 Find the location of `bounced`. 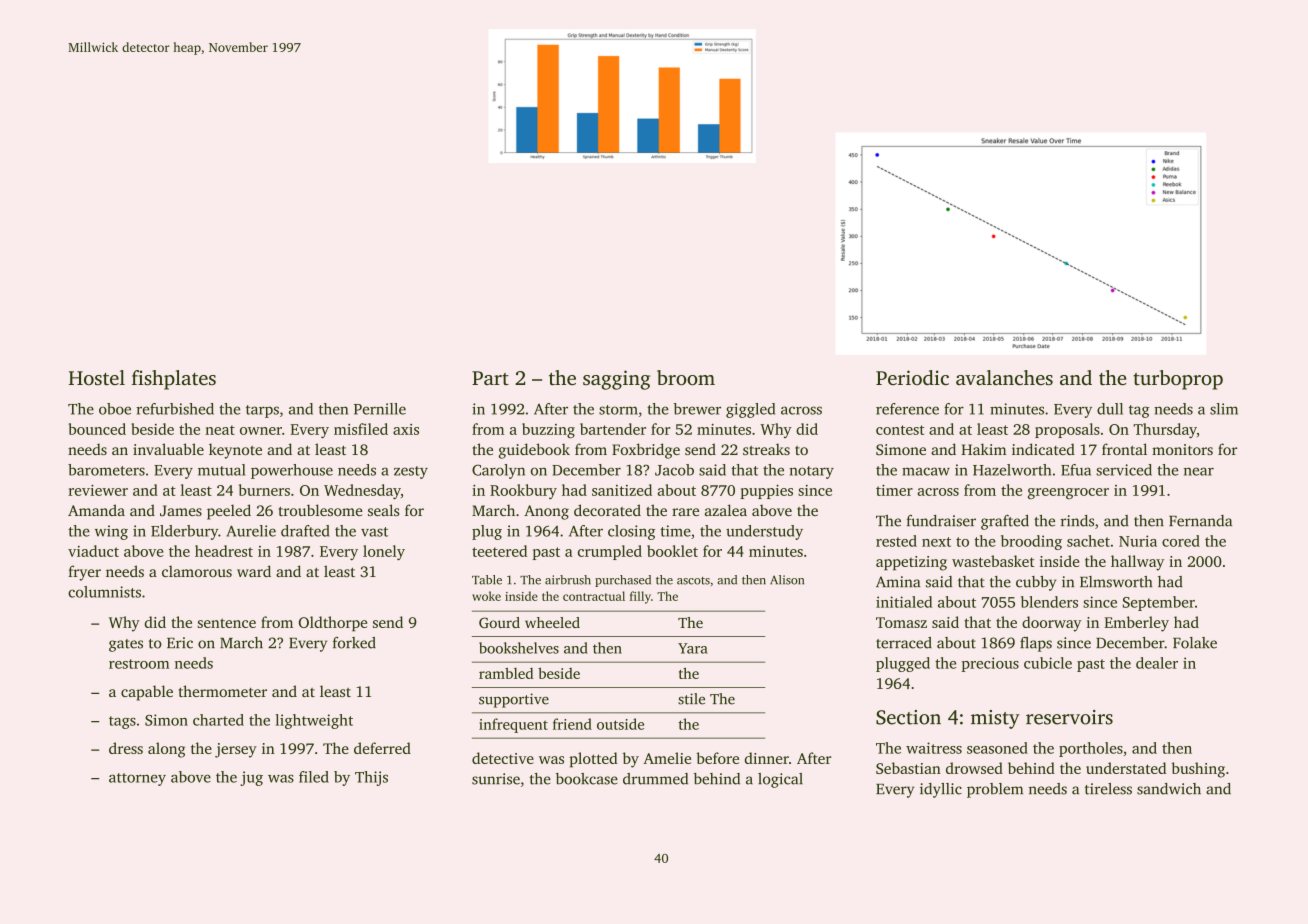

bounced is located at coordinates (97, 429).
